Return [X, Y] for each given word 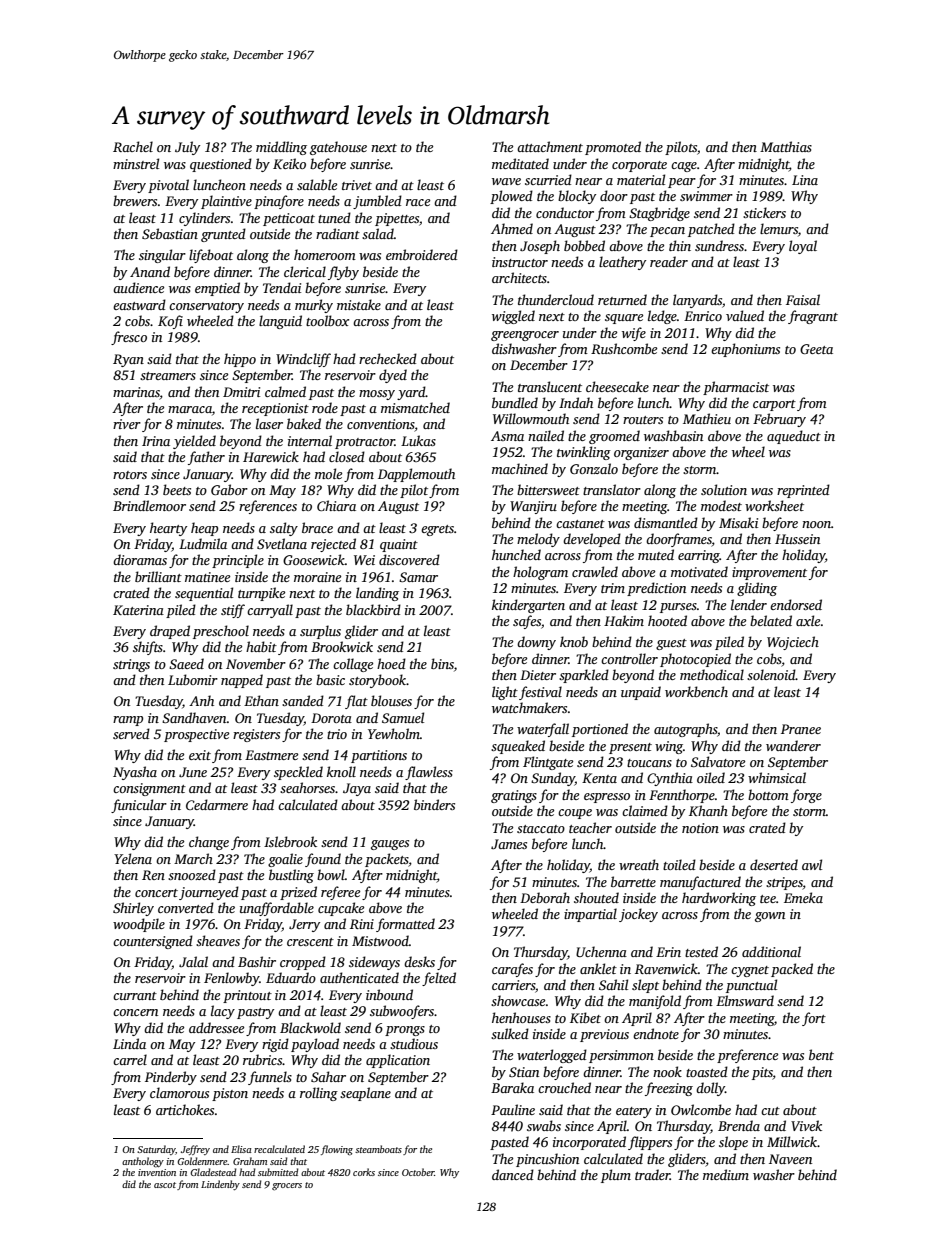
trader [652, 1174]
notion [700, 828]
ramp [128, 721]
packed [792, 970]
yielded [194, 442]
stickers [764, 212]
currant [135, 996]
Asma [507, 436]
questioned [221, 165]
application [398, 1061]
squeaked [518, 747]
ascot [165, 1185]
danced [513, 1174]
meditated [520, 163]
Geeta [816, 349]
